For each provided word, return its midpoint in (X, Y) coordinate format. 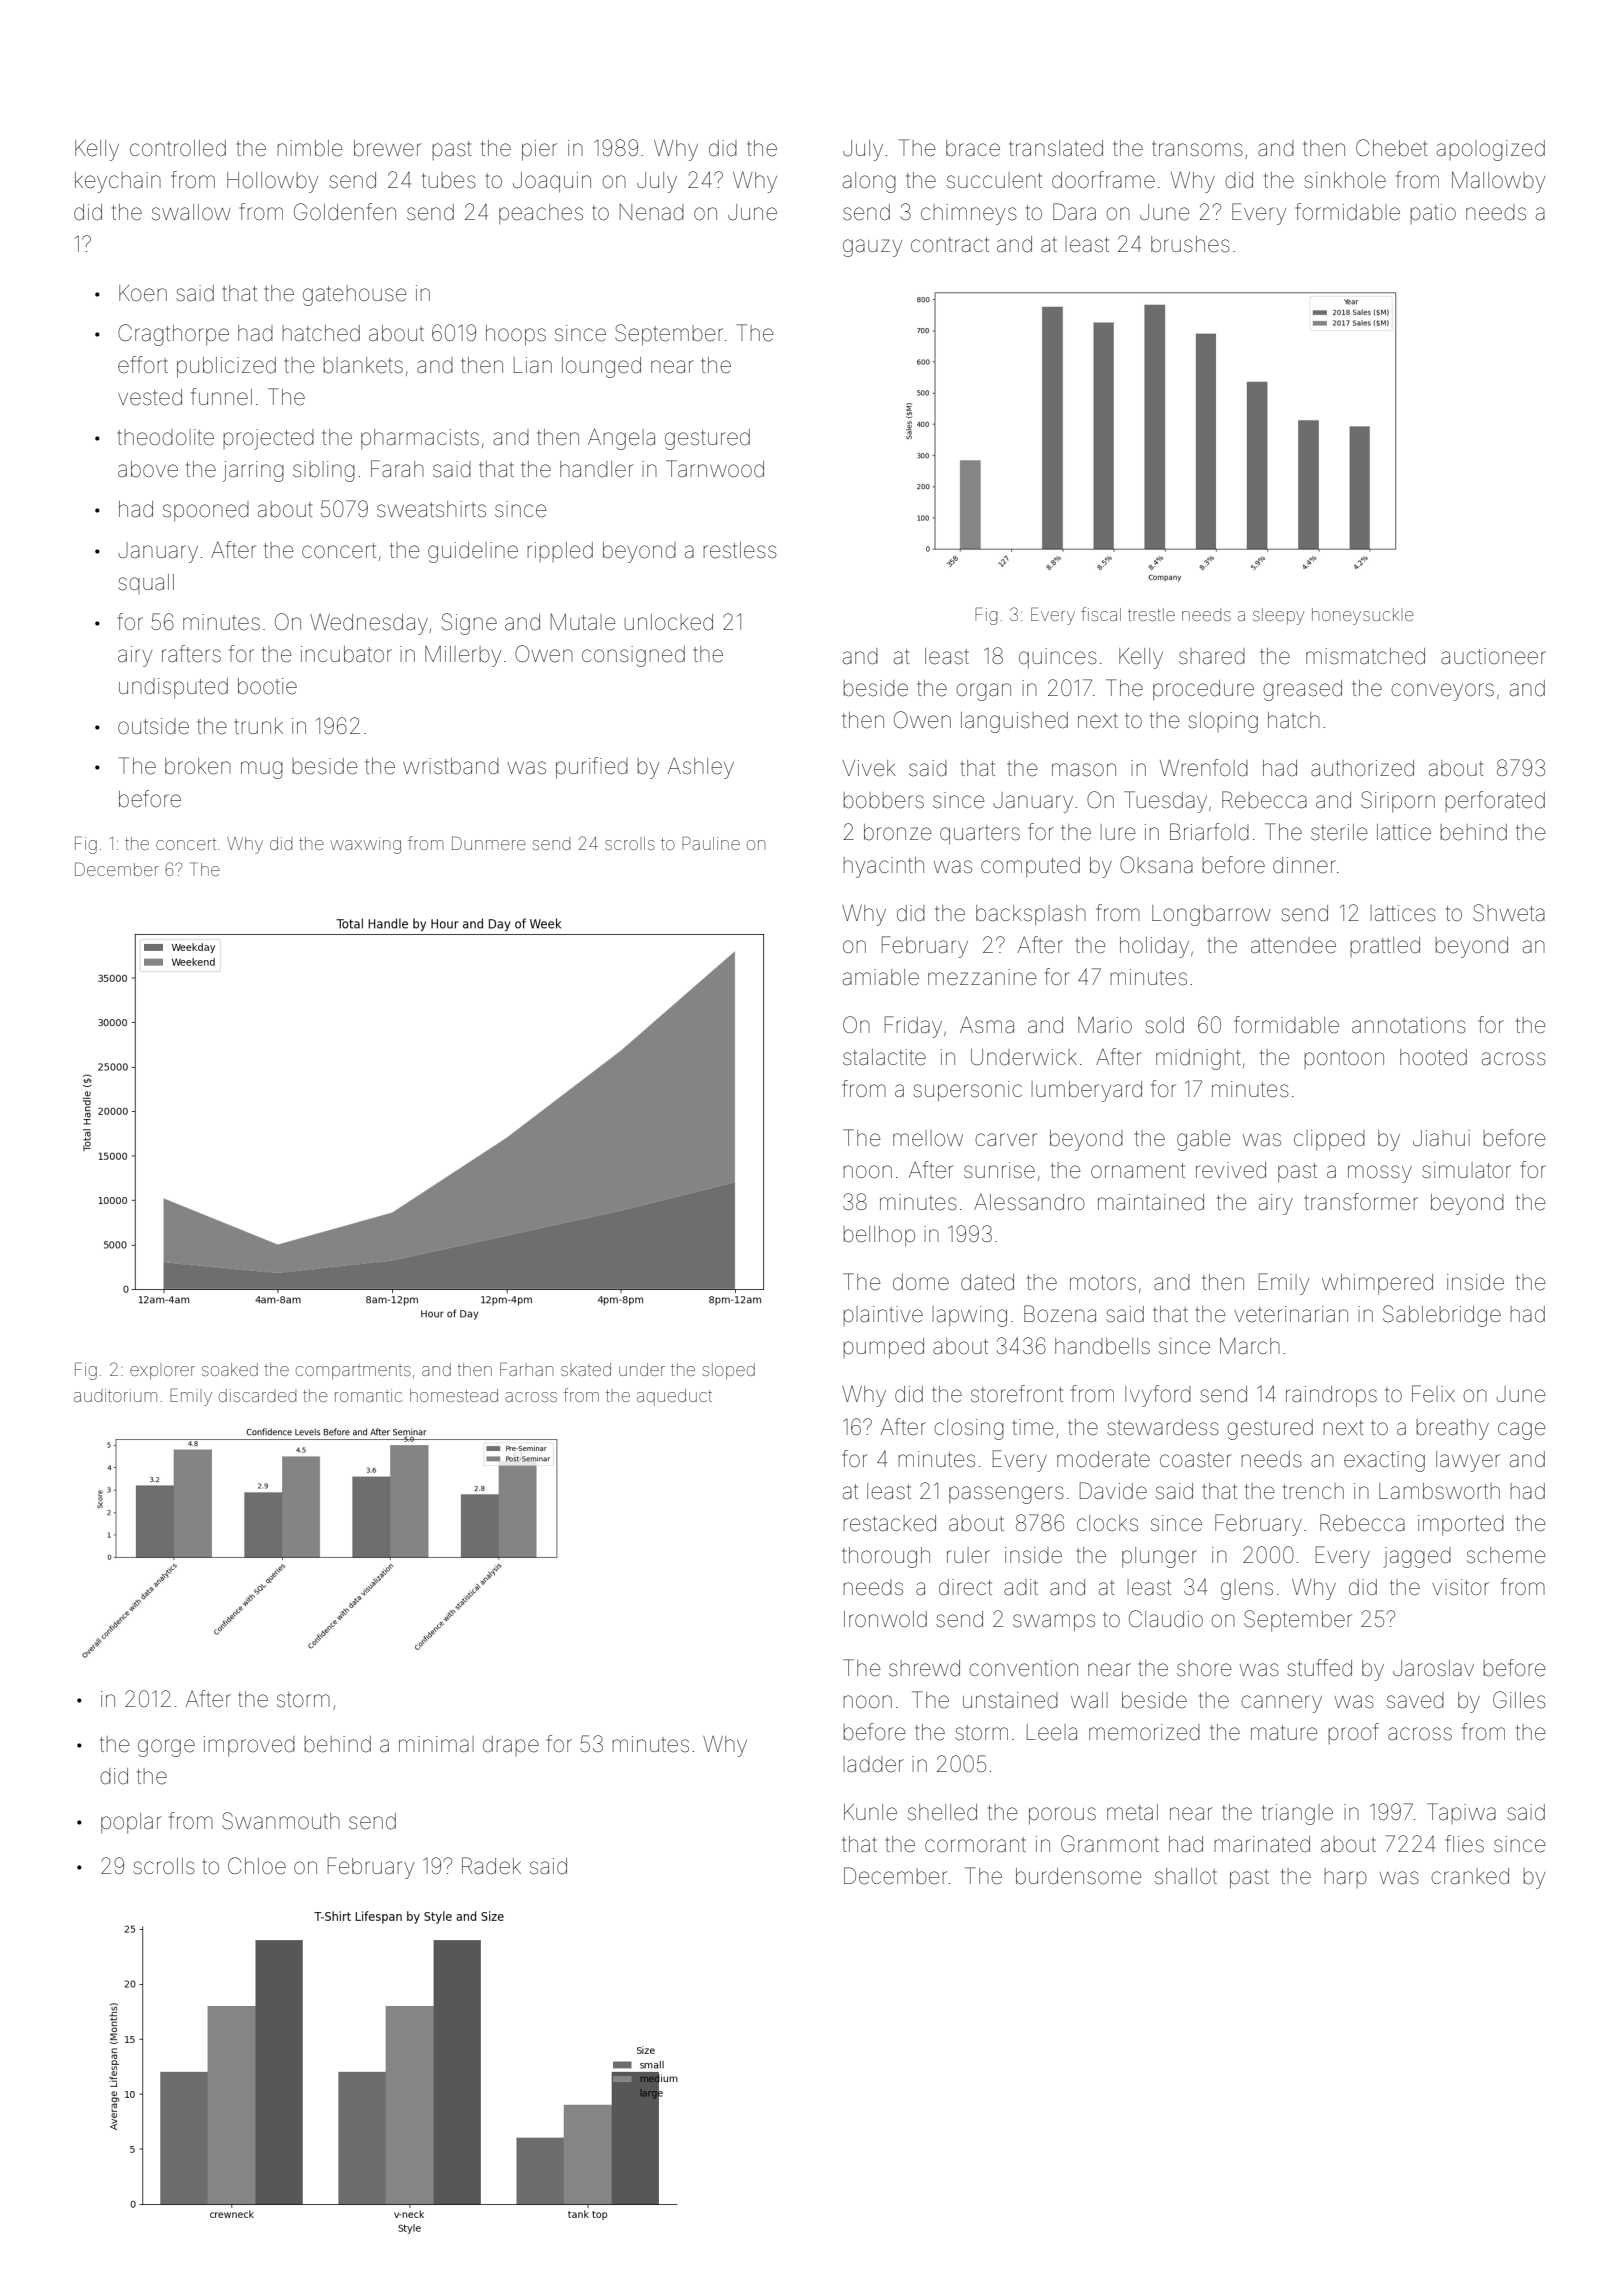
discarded (257, 1395)
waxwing (365, 845)
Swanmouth (281, 1821)
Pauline (711, 843)
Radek (491, 1866)
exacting (1384, 1461)
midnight (1198, 1059)
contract (950, 245)
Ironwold (885, 1619)
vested (150, 397)
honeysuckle (1363, 616)
